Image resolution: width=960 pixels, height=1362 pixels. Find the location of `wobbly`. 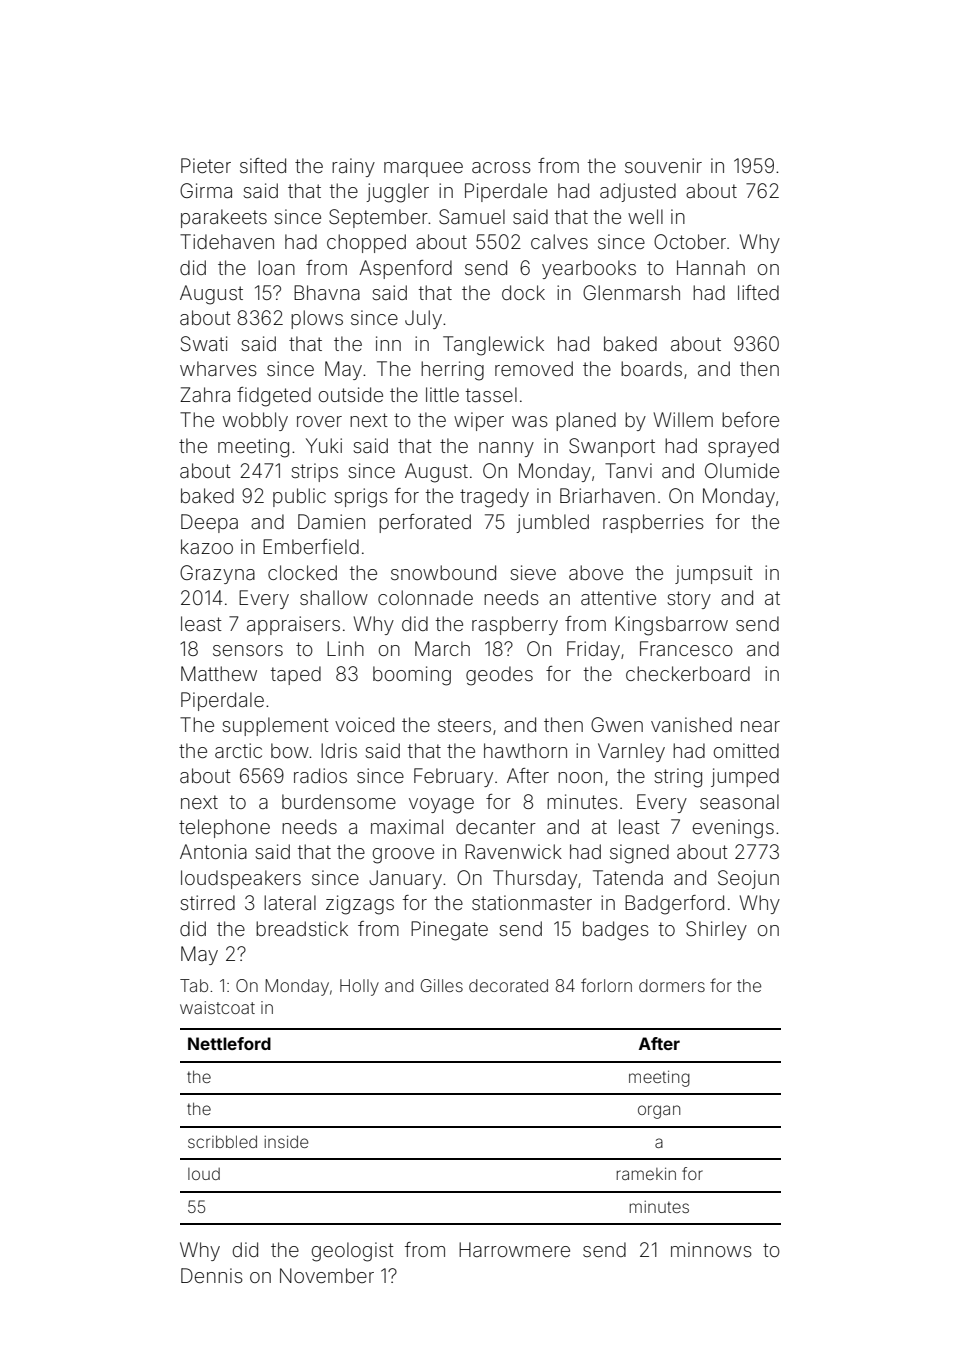

wobbly is located at coordinates (255, 421).
